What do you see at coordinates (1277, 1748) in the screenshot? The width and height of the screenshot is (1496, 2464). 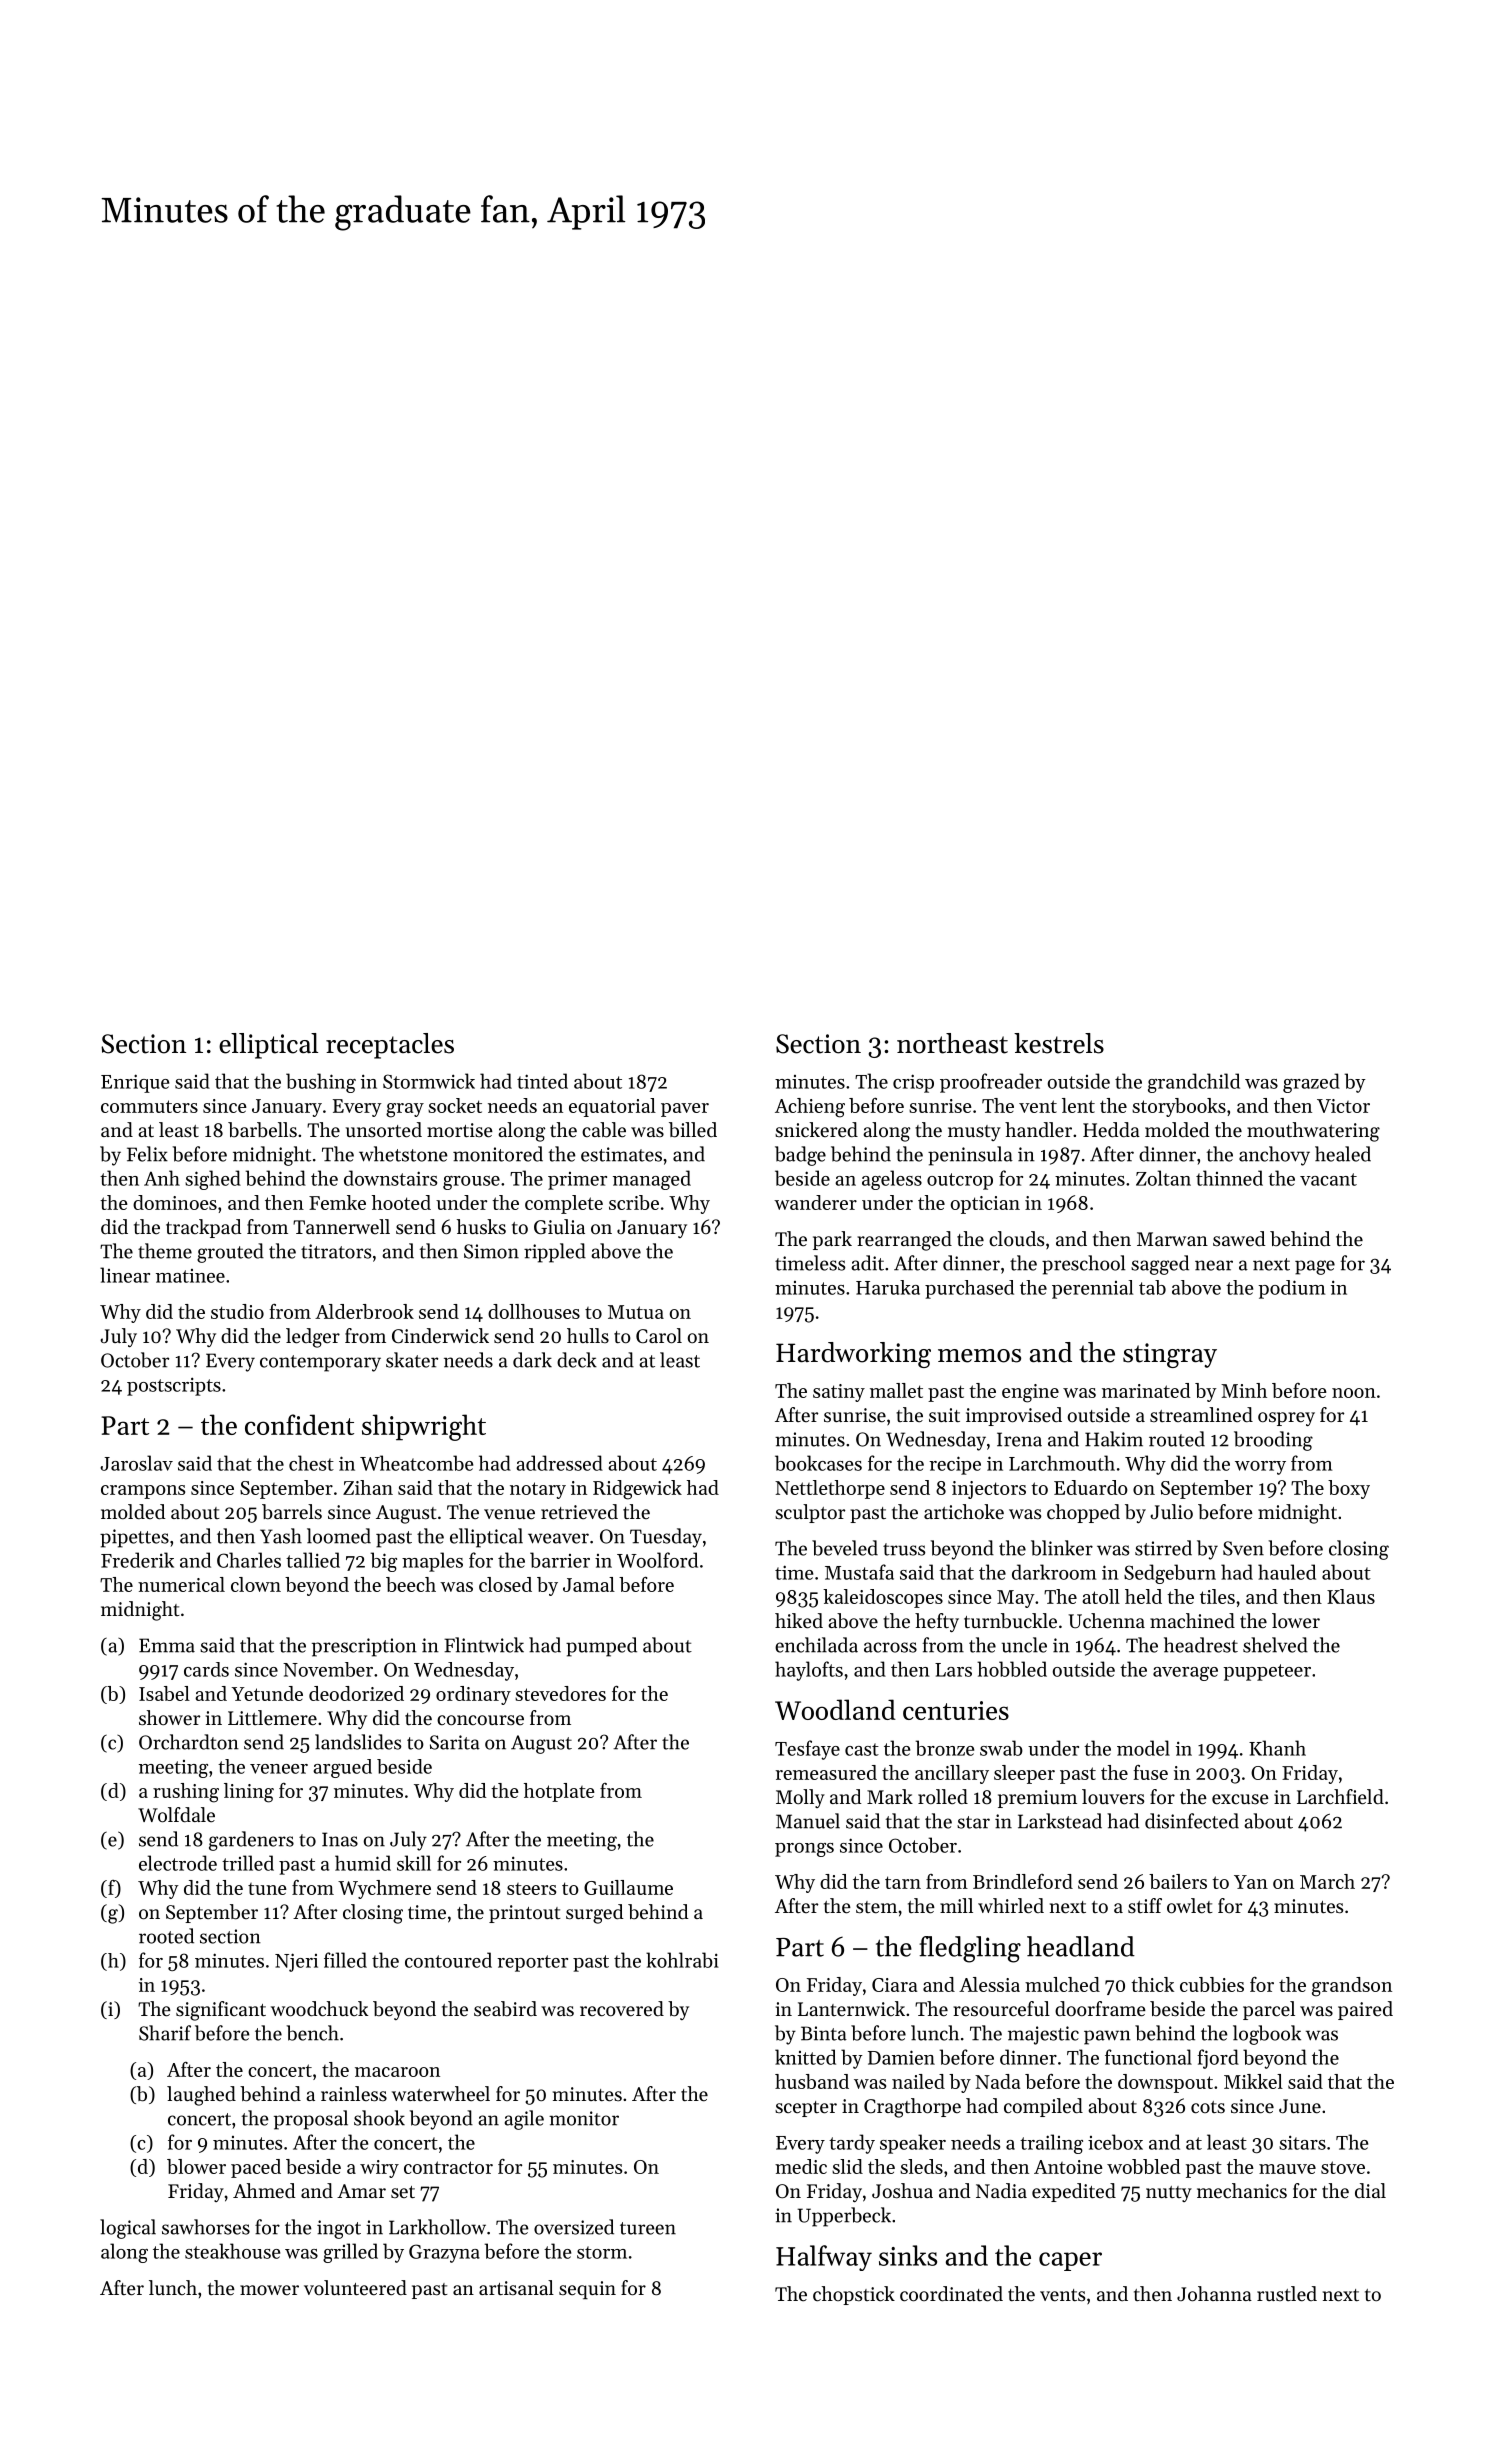 I see `Khanh` at bounding box center [1277, 1748].
